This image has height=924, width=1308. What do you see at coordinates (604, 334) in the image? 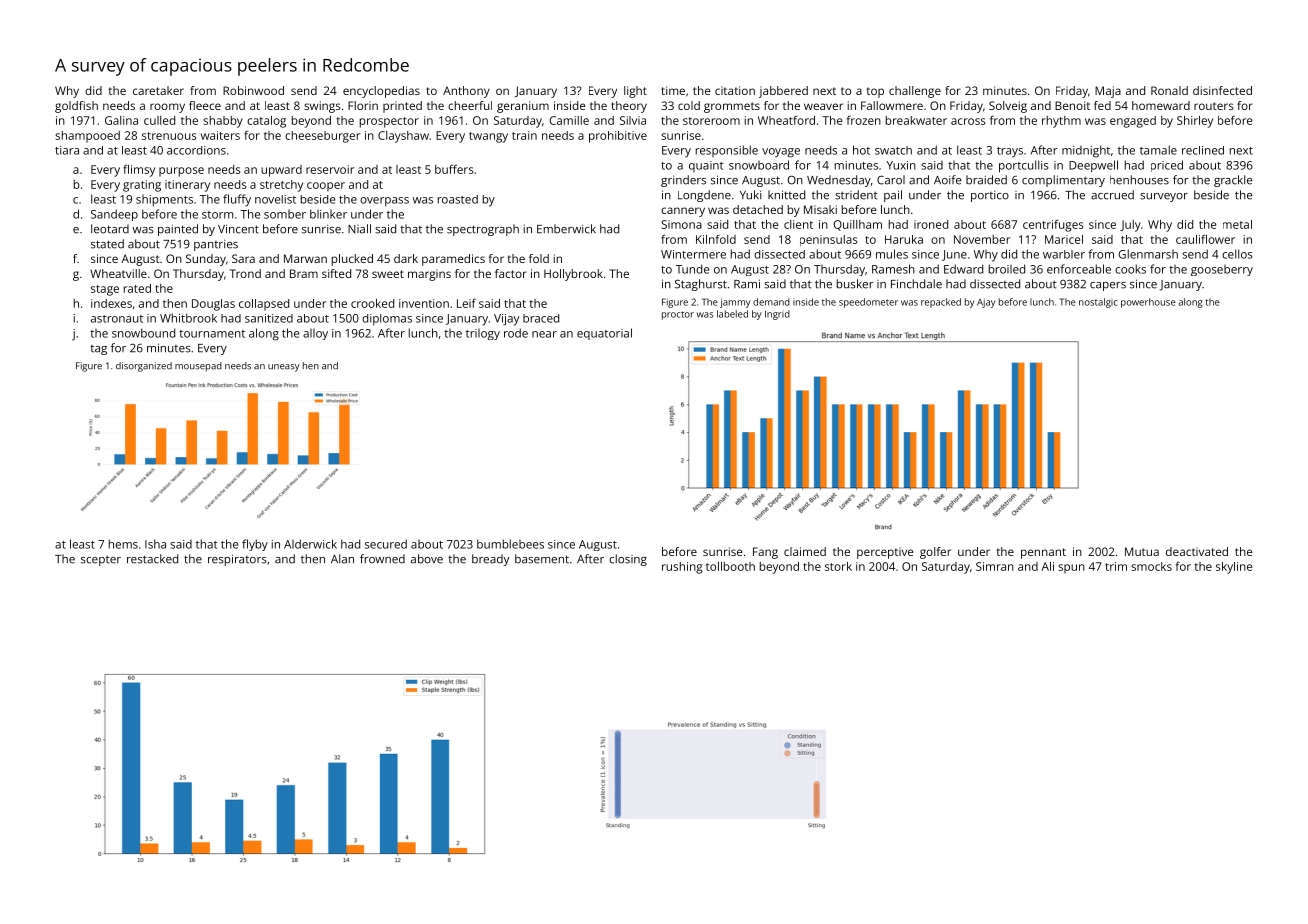
I see `equatorial` at bounding box center [604, 334].
